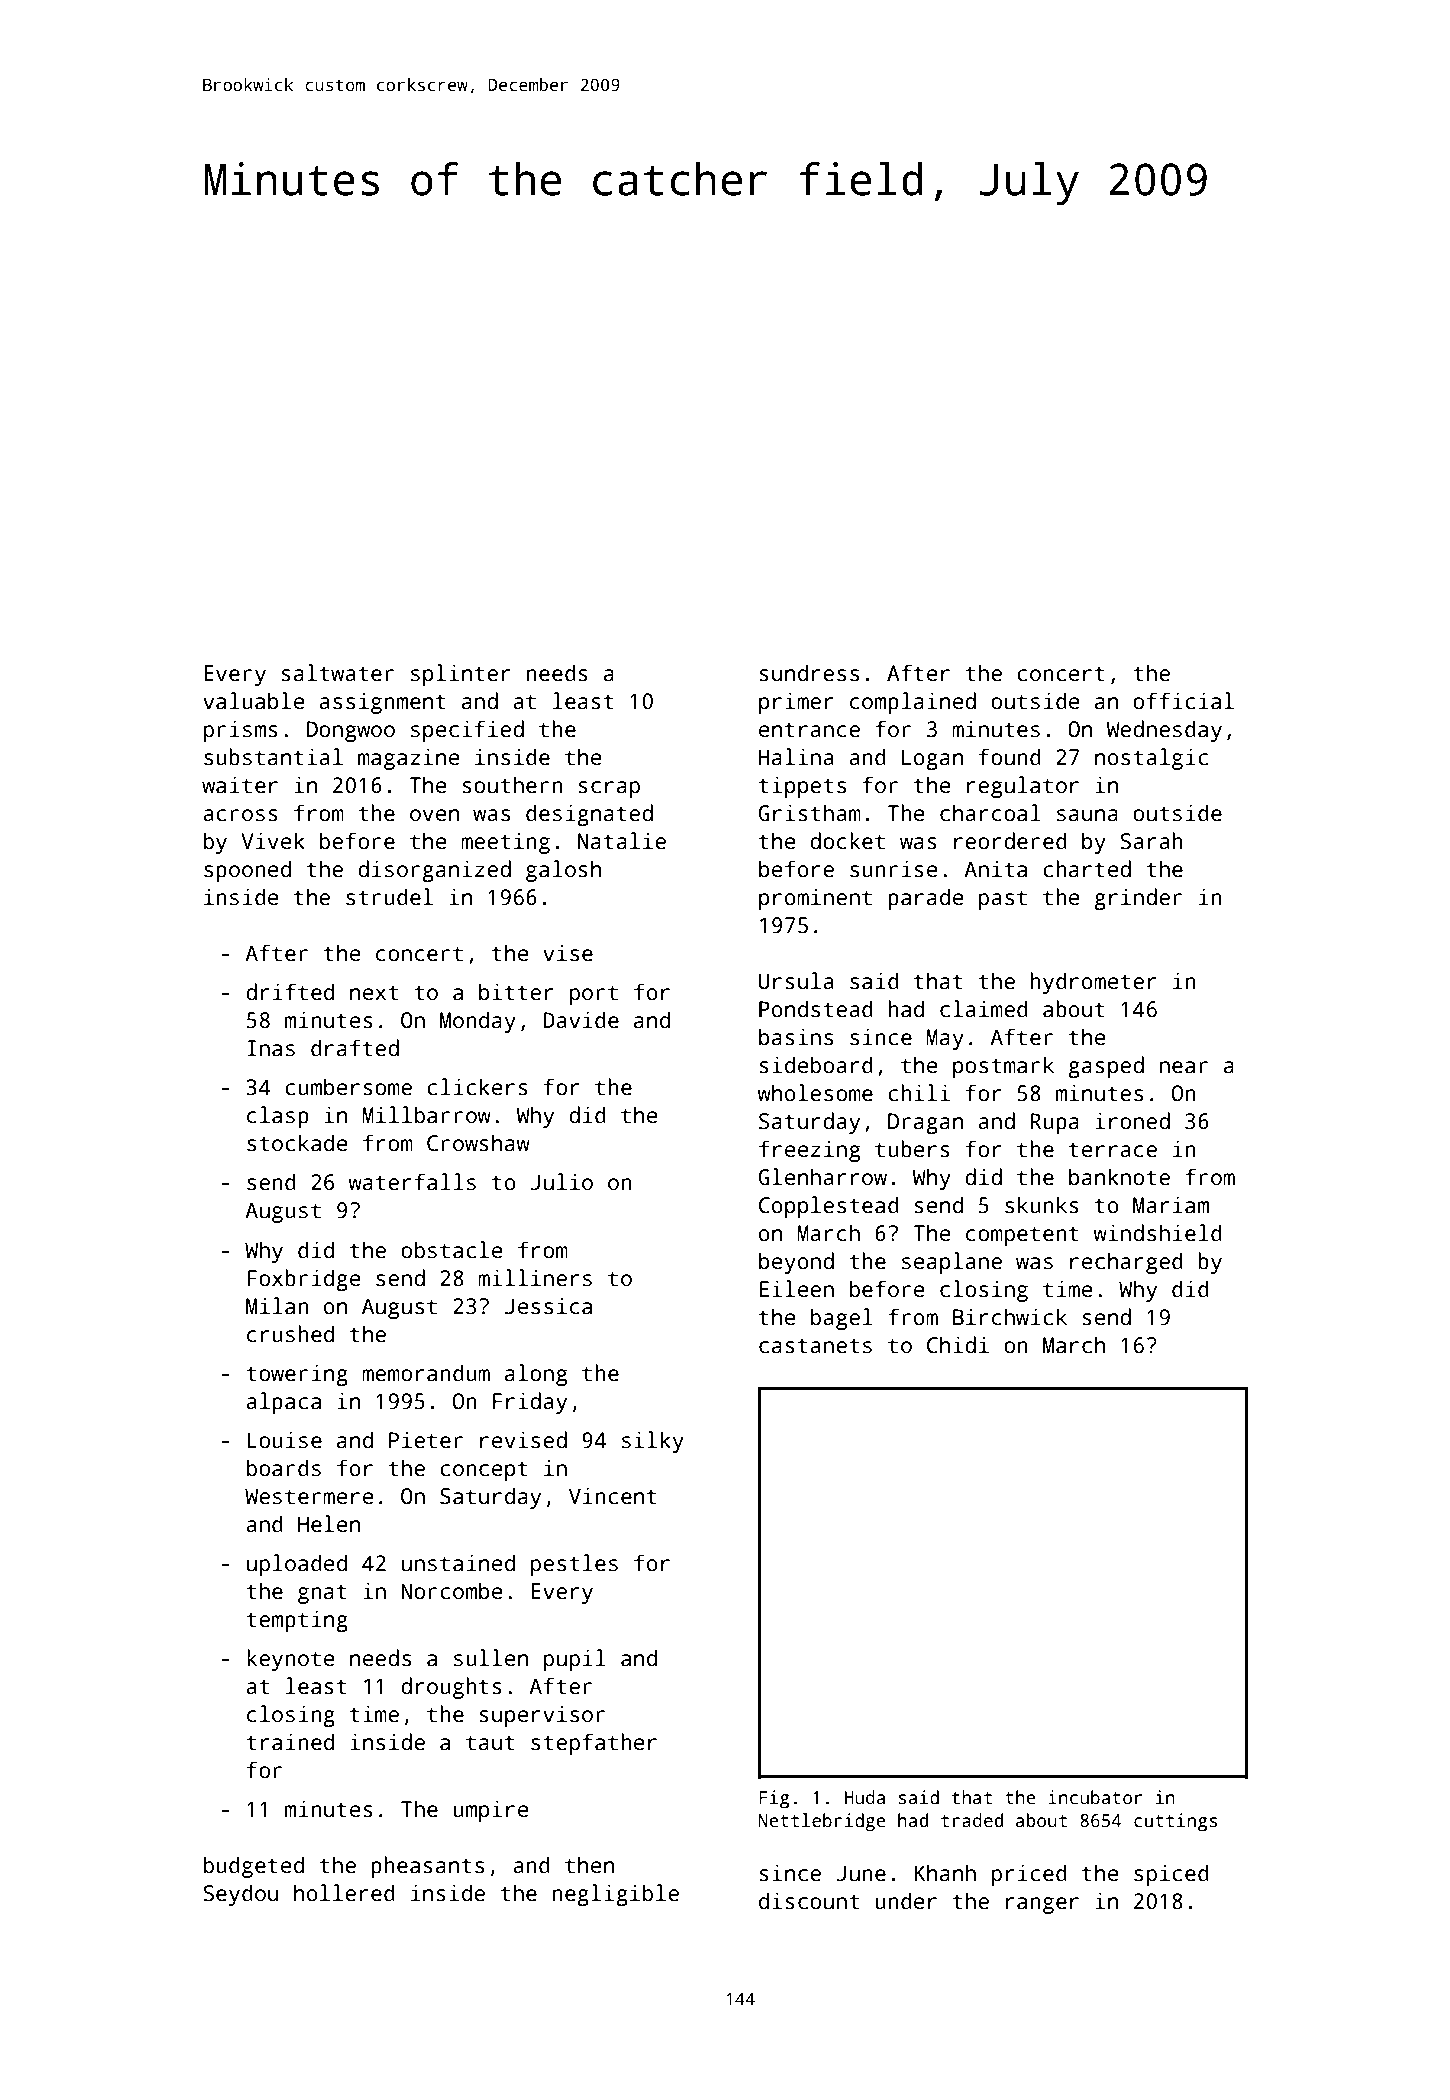  I want to click on Dongwoo, so click(351, 731).
